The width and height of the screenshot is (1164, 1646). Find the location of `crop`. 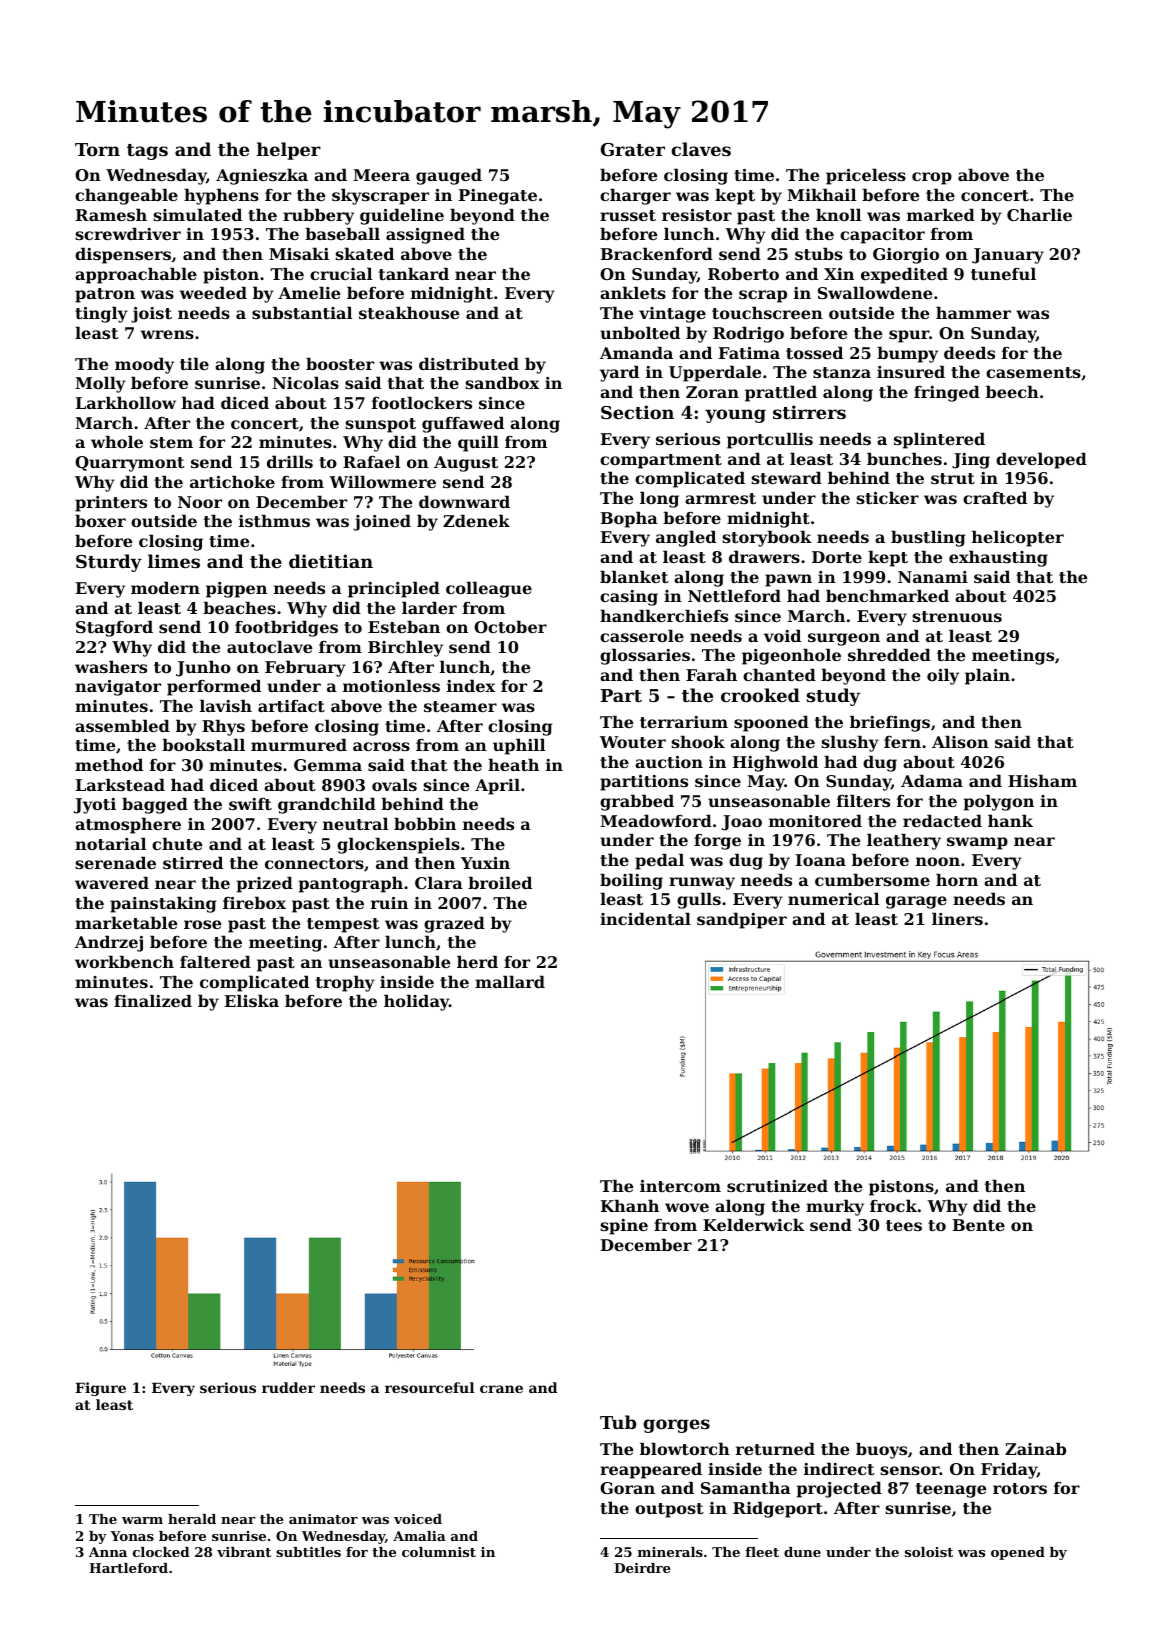

crop is located at coordinates (932, 178).
